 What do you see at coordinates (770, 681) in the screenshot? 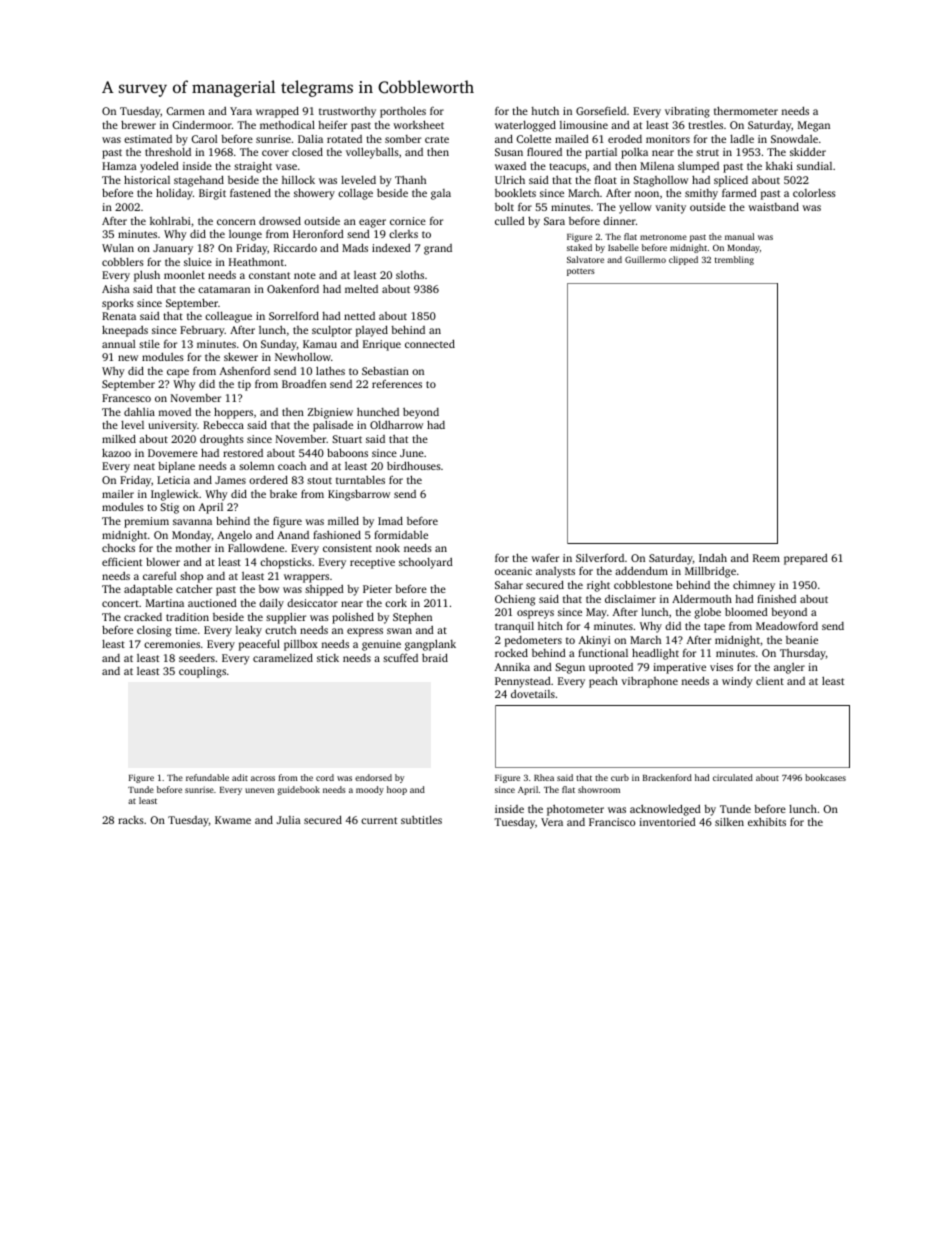
I see `client` at bounding box center [770, 681].
